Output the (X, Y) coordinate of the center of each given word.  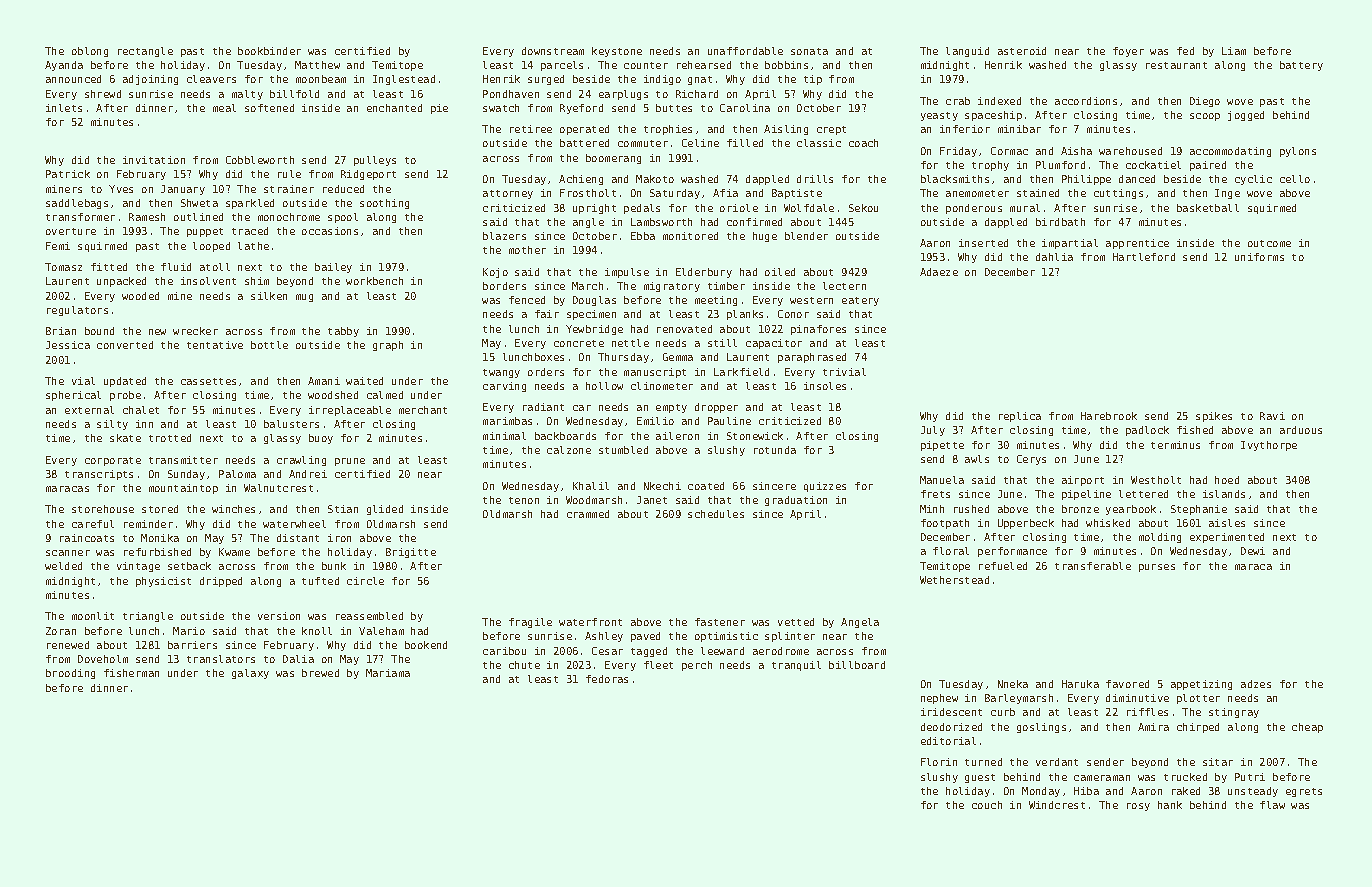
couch (987, 805)
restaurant (1176, 65)
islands (1224, 494)
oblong (90, 52)
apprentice (1137, 244)
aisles (1227, 523)
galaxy (250, 674)
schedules (716, 514)
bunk (334, 566)
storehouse (103, 509)
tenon (524, 500)
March (587, 286)
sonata (809, 51)
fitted (109, 267)
